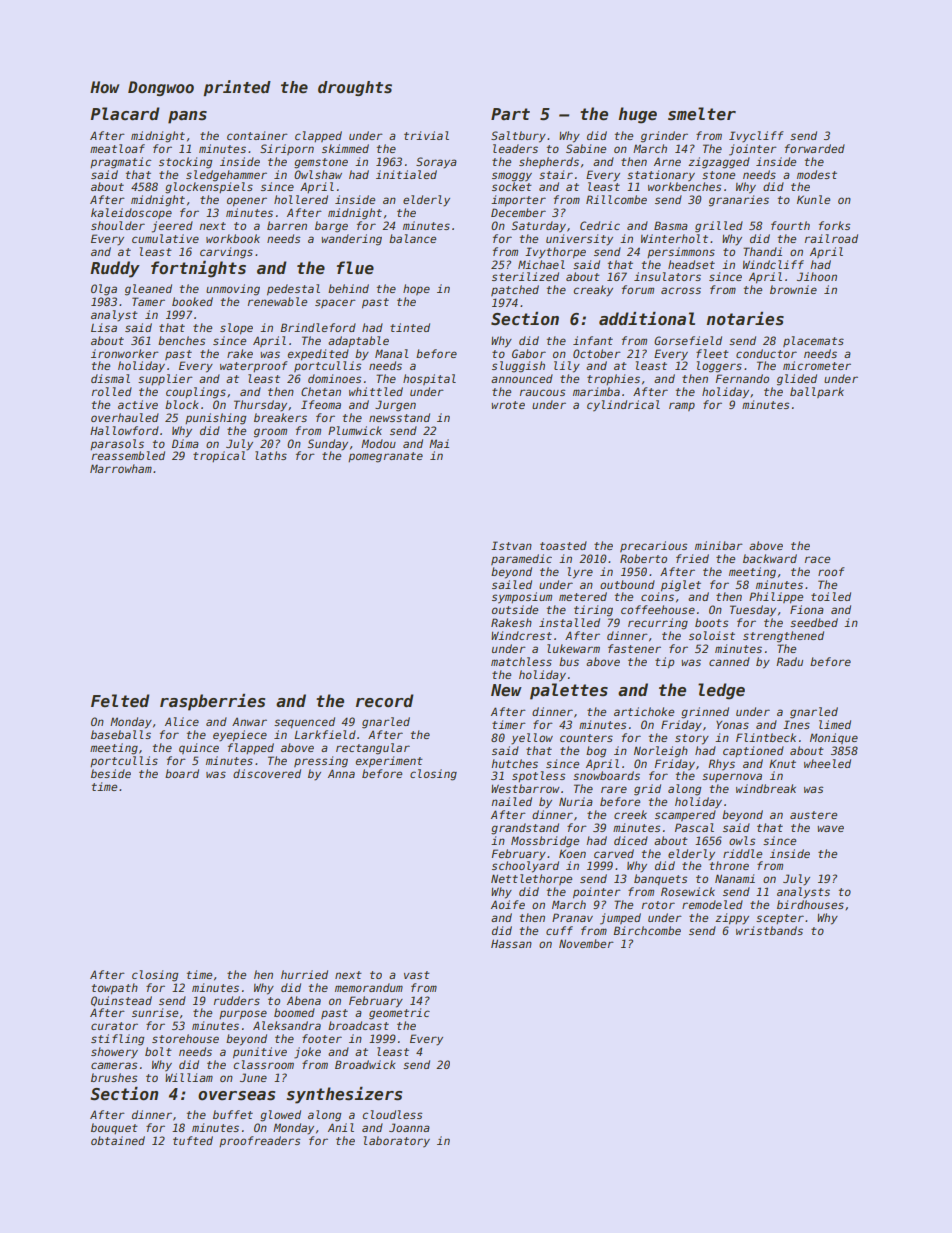  I want to click on raspberries, so click(212, 702).
